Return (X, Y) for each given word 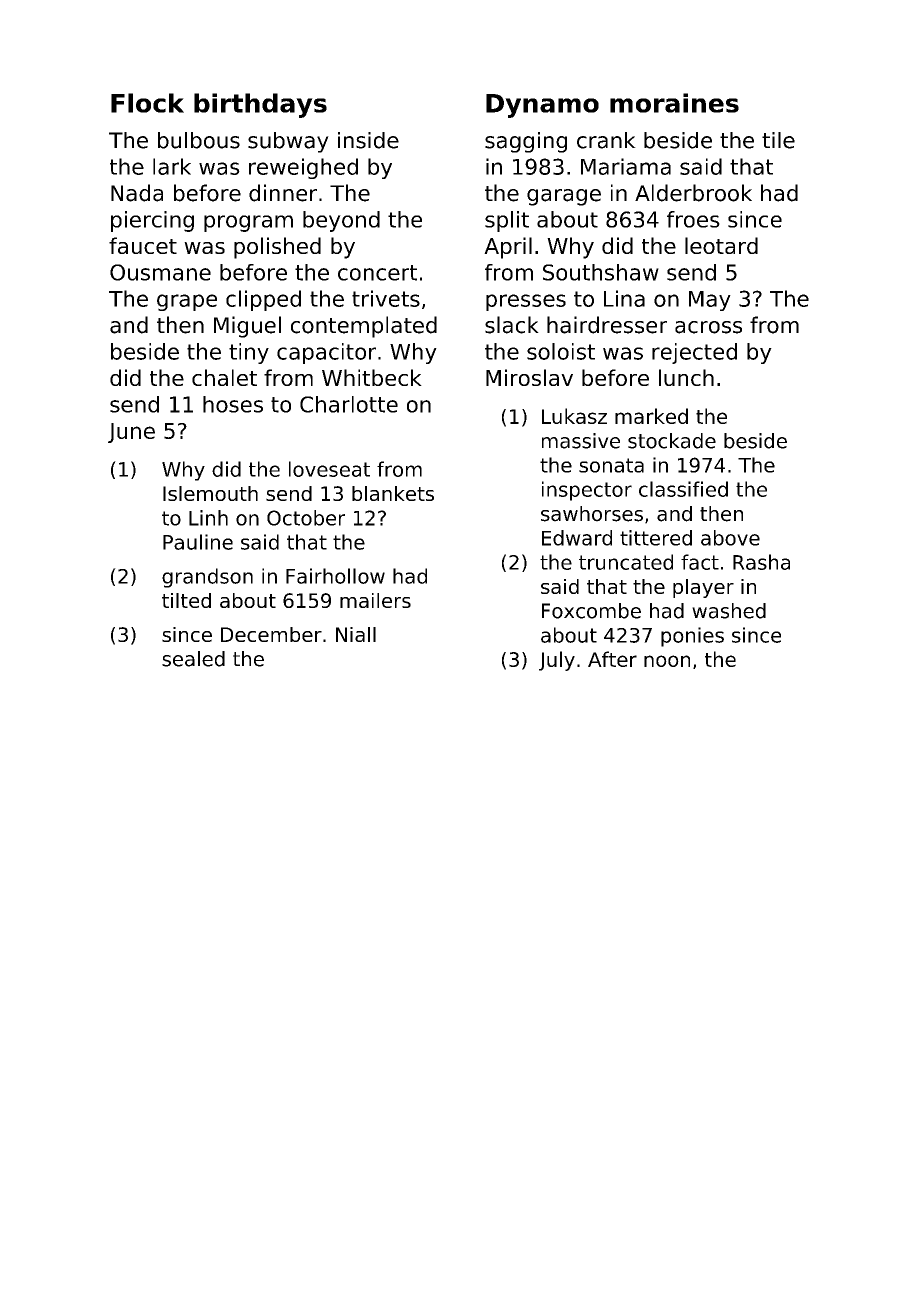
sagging (526, 142)
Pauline (198, 542)
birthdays (260, 105)
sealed (193, 659)
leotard (721, 245)
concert (377, 273)
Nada (137, 193)
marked (651, 416)
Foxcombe (591, 611)
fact (700, 562)
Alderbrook (693, 193)
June (131, 433)
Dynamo (542, 106)
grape (187, 302)
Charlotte (349, 404)
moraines (674, 103)
